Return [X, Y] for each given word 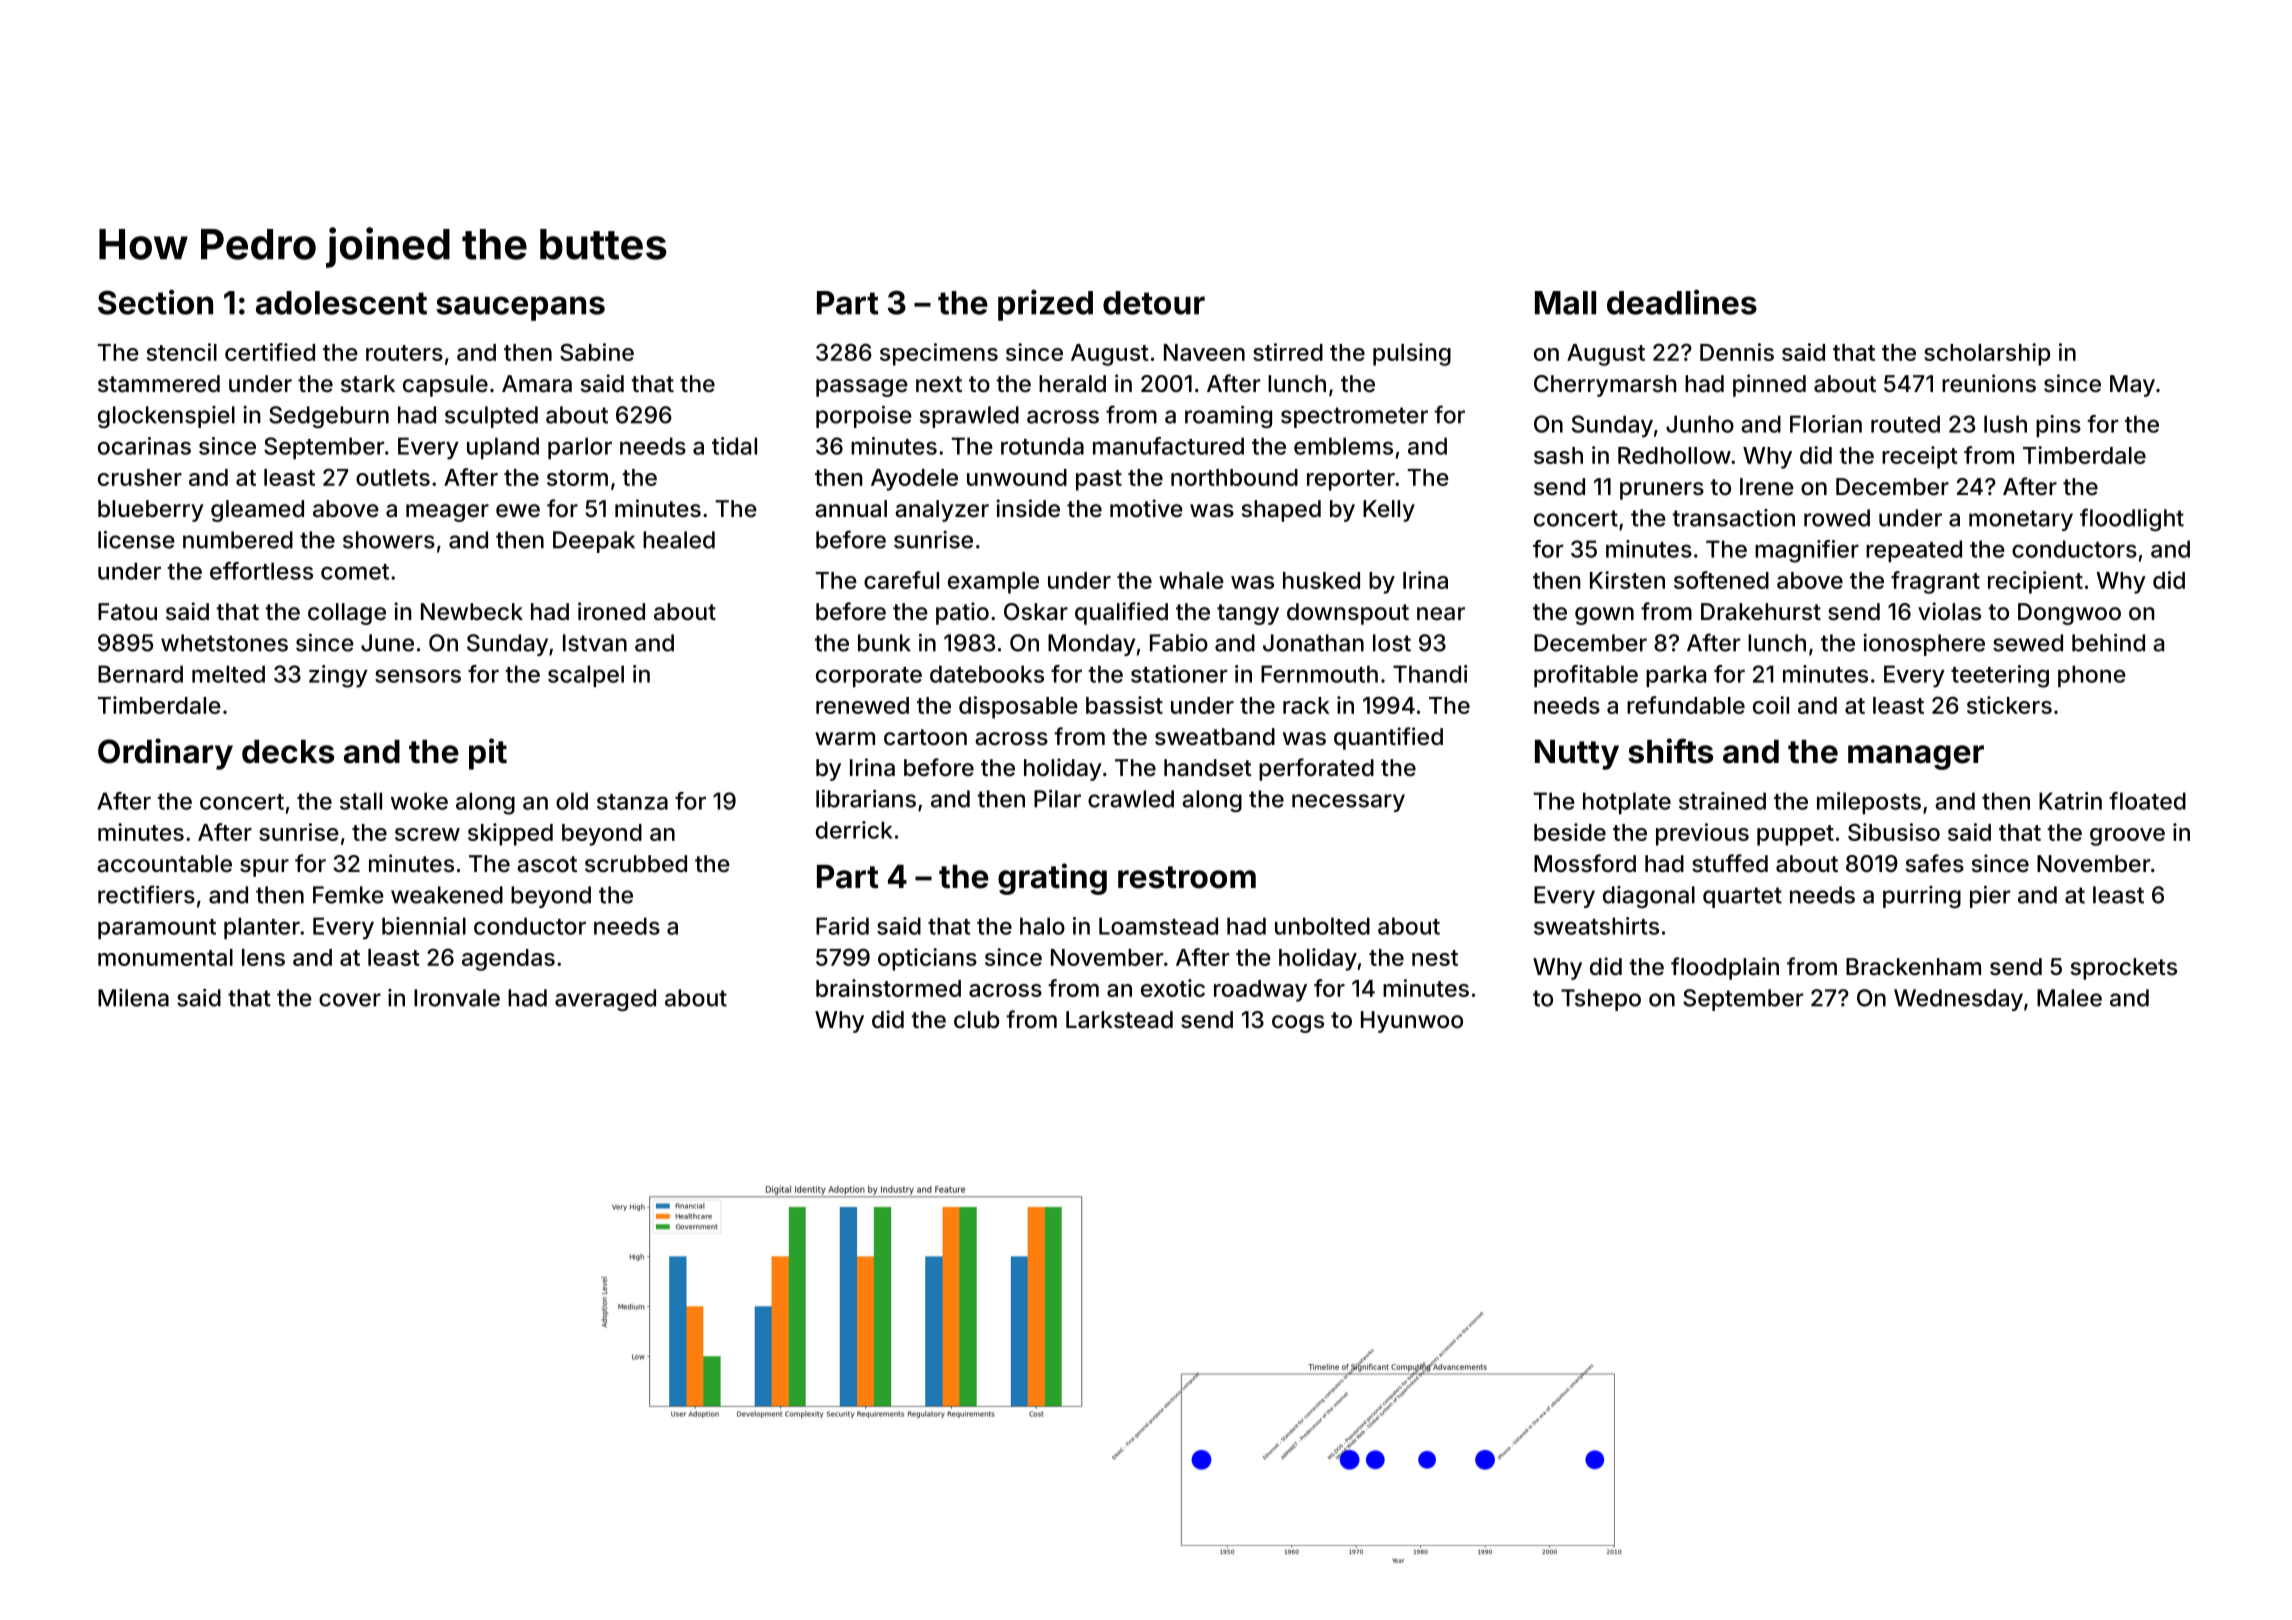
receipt [1920, 457]
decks [288, 752]
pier [1990, 897]
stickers [2009, 705]
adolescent [341, 303]
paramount [157, 929]
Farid [842, 926]
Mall [1565, 303]
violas [1949, 611]
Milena [133, 998]
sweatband [1215, 737]
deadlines [1682, 302]
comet [355, 572]
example [993, 583]
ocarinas [144, 446]
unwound [1017, 477]
